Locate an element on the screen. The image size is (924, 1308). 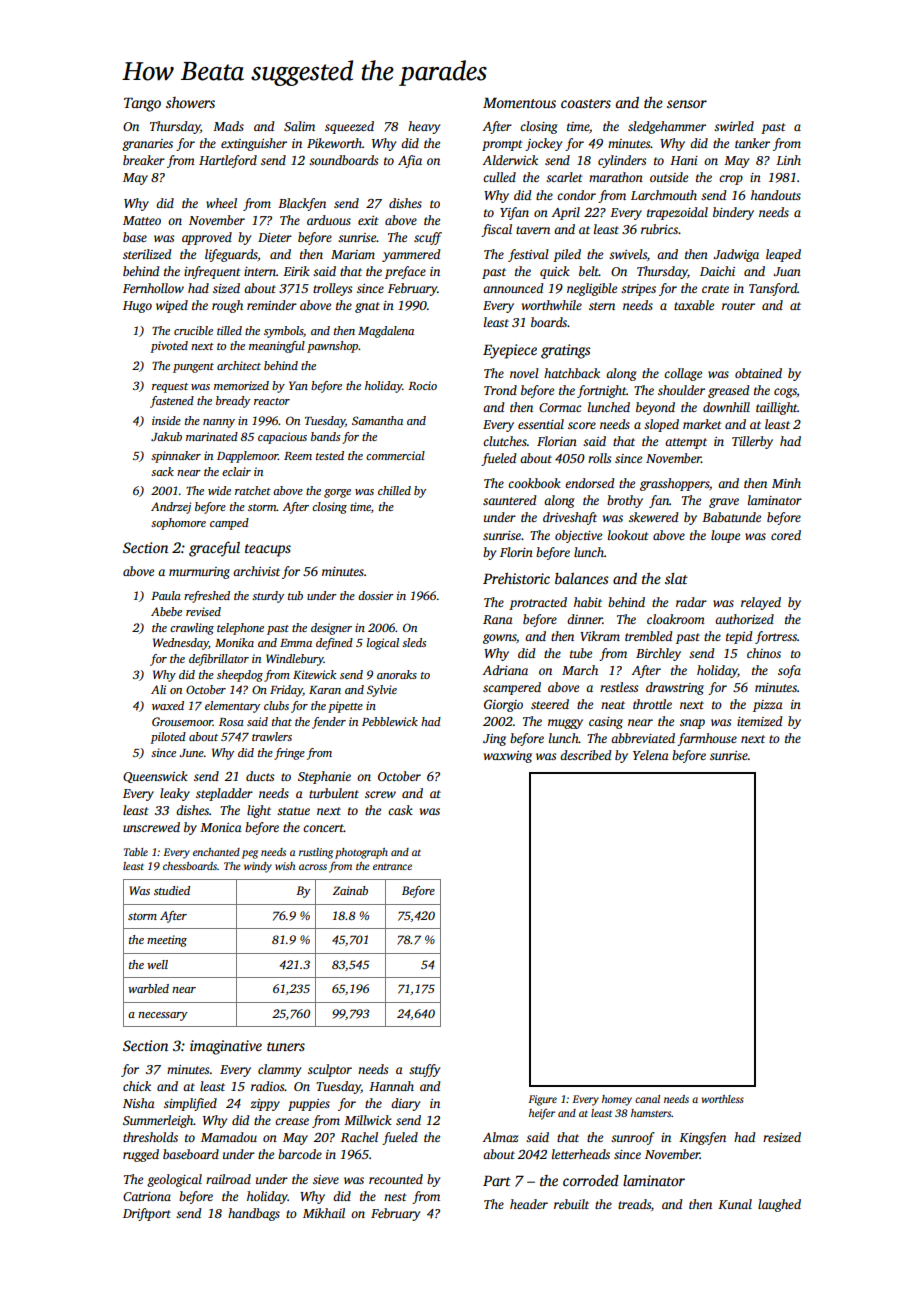
sleds is located at coordinates (414, 642).
